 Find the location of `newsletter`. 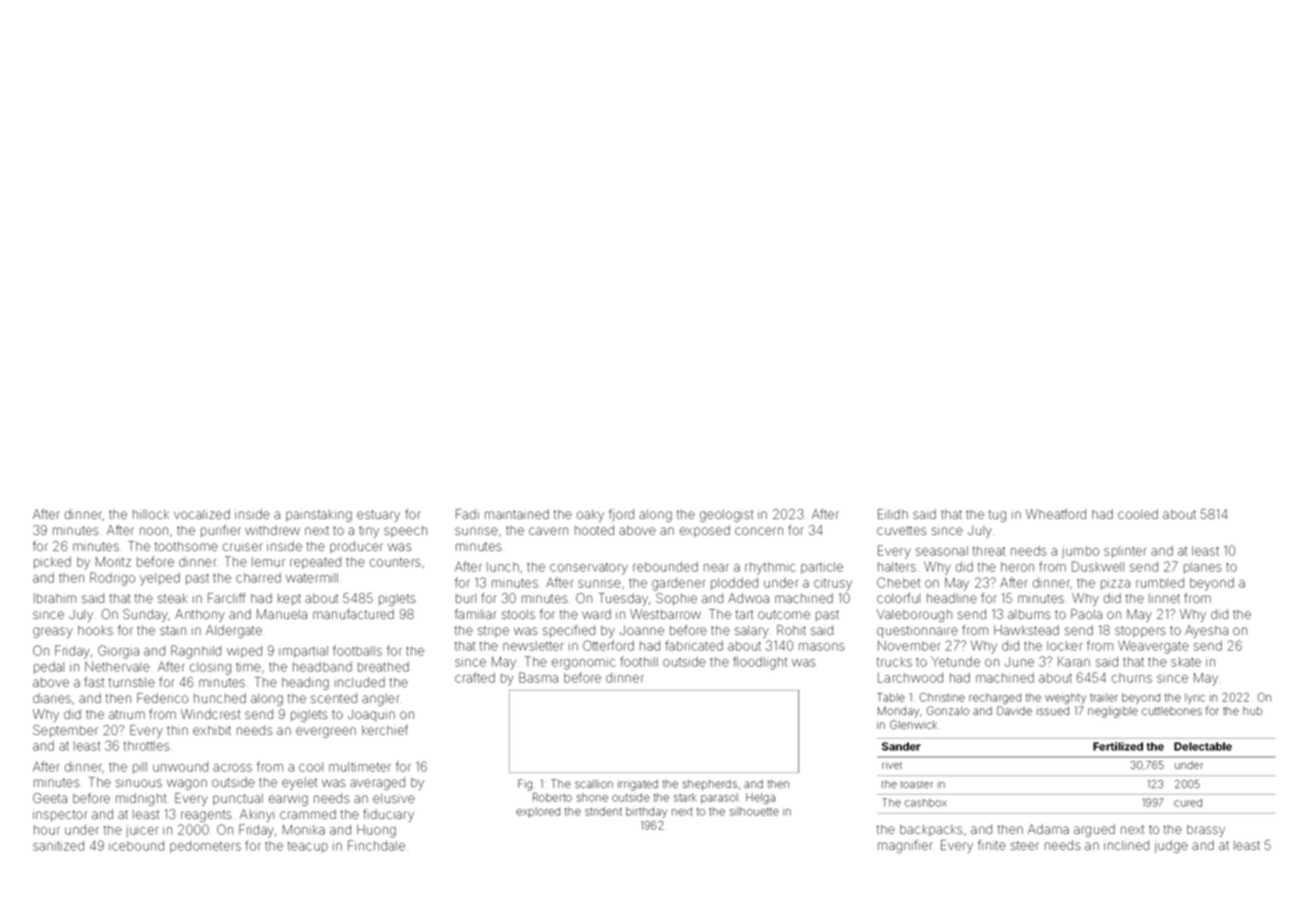

newsletter is located at coordinates (533, 646).
